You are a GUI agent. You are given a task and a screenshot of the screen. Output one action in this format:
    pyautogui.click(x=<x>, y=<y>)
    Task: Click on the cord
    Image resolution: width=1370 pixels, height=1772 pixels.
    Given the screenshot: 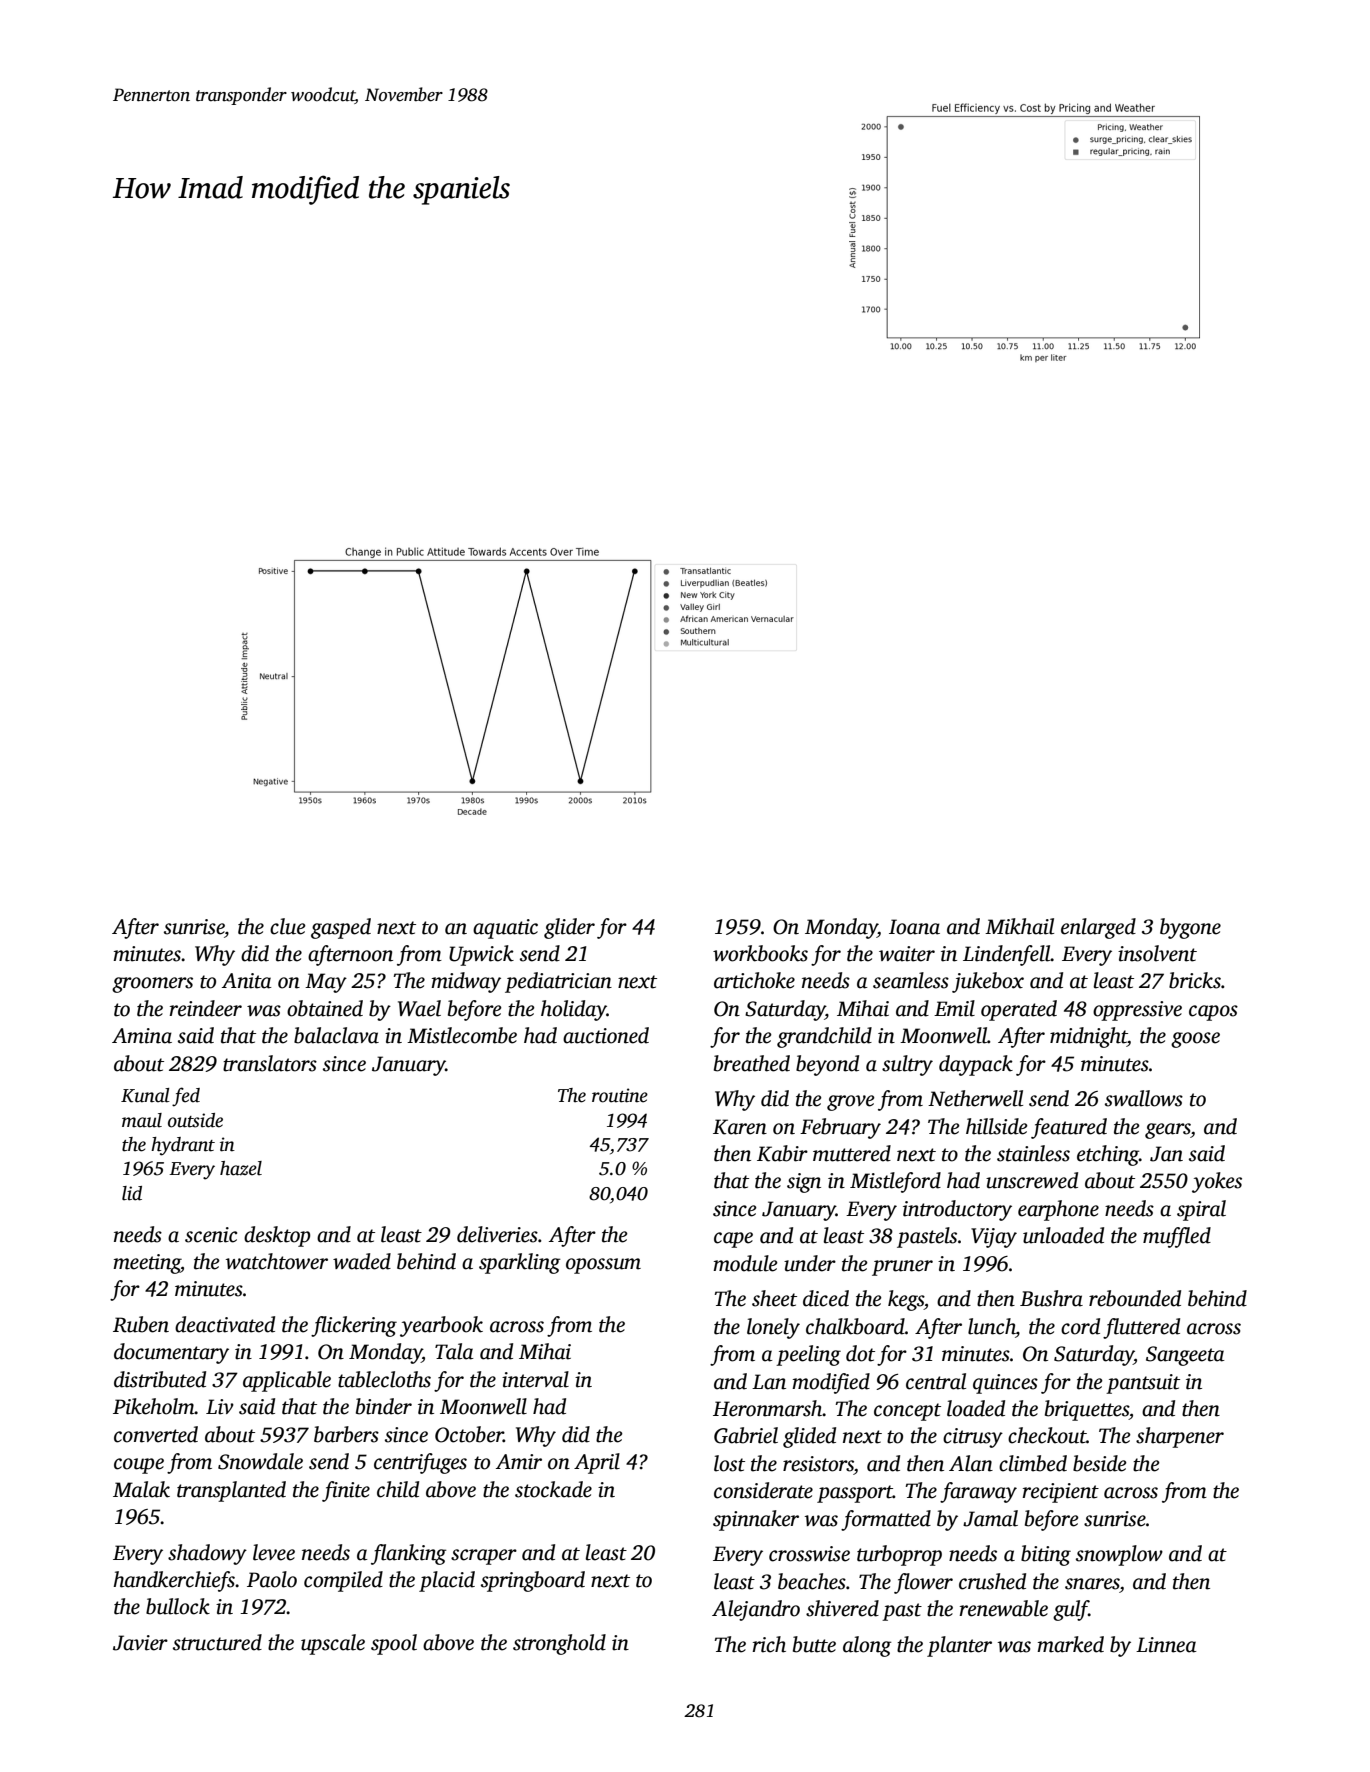 What is the action you would take?
    pyautogui.click(x=1080, y=1326)
